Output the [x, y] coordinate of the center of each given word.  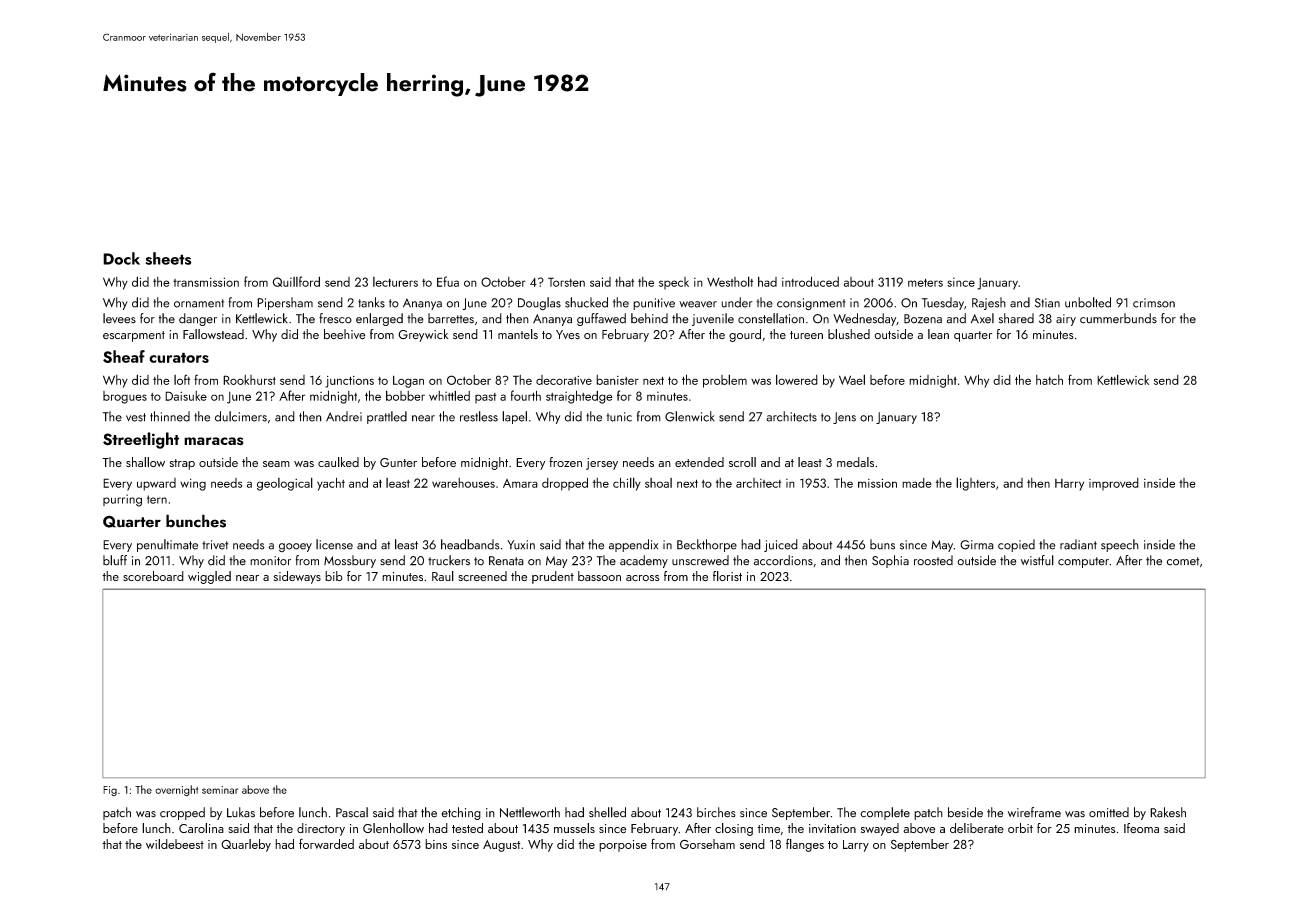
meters [925, 282]
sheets [168, 258]
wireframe [1034, 812]
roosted [933, 560]
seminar [220, 790]
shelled [607, 812]
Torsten [566, 282]
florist [727, 576]
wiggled [209, 577]
